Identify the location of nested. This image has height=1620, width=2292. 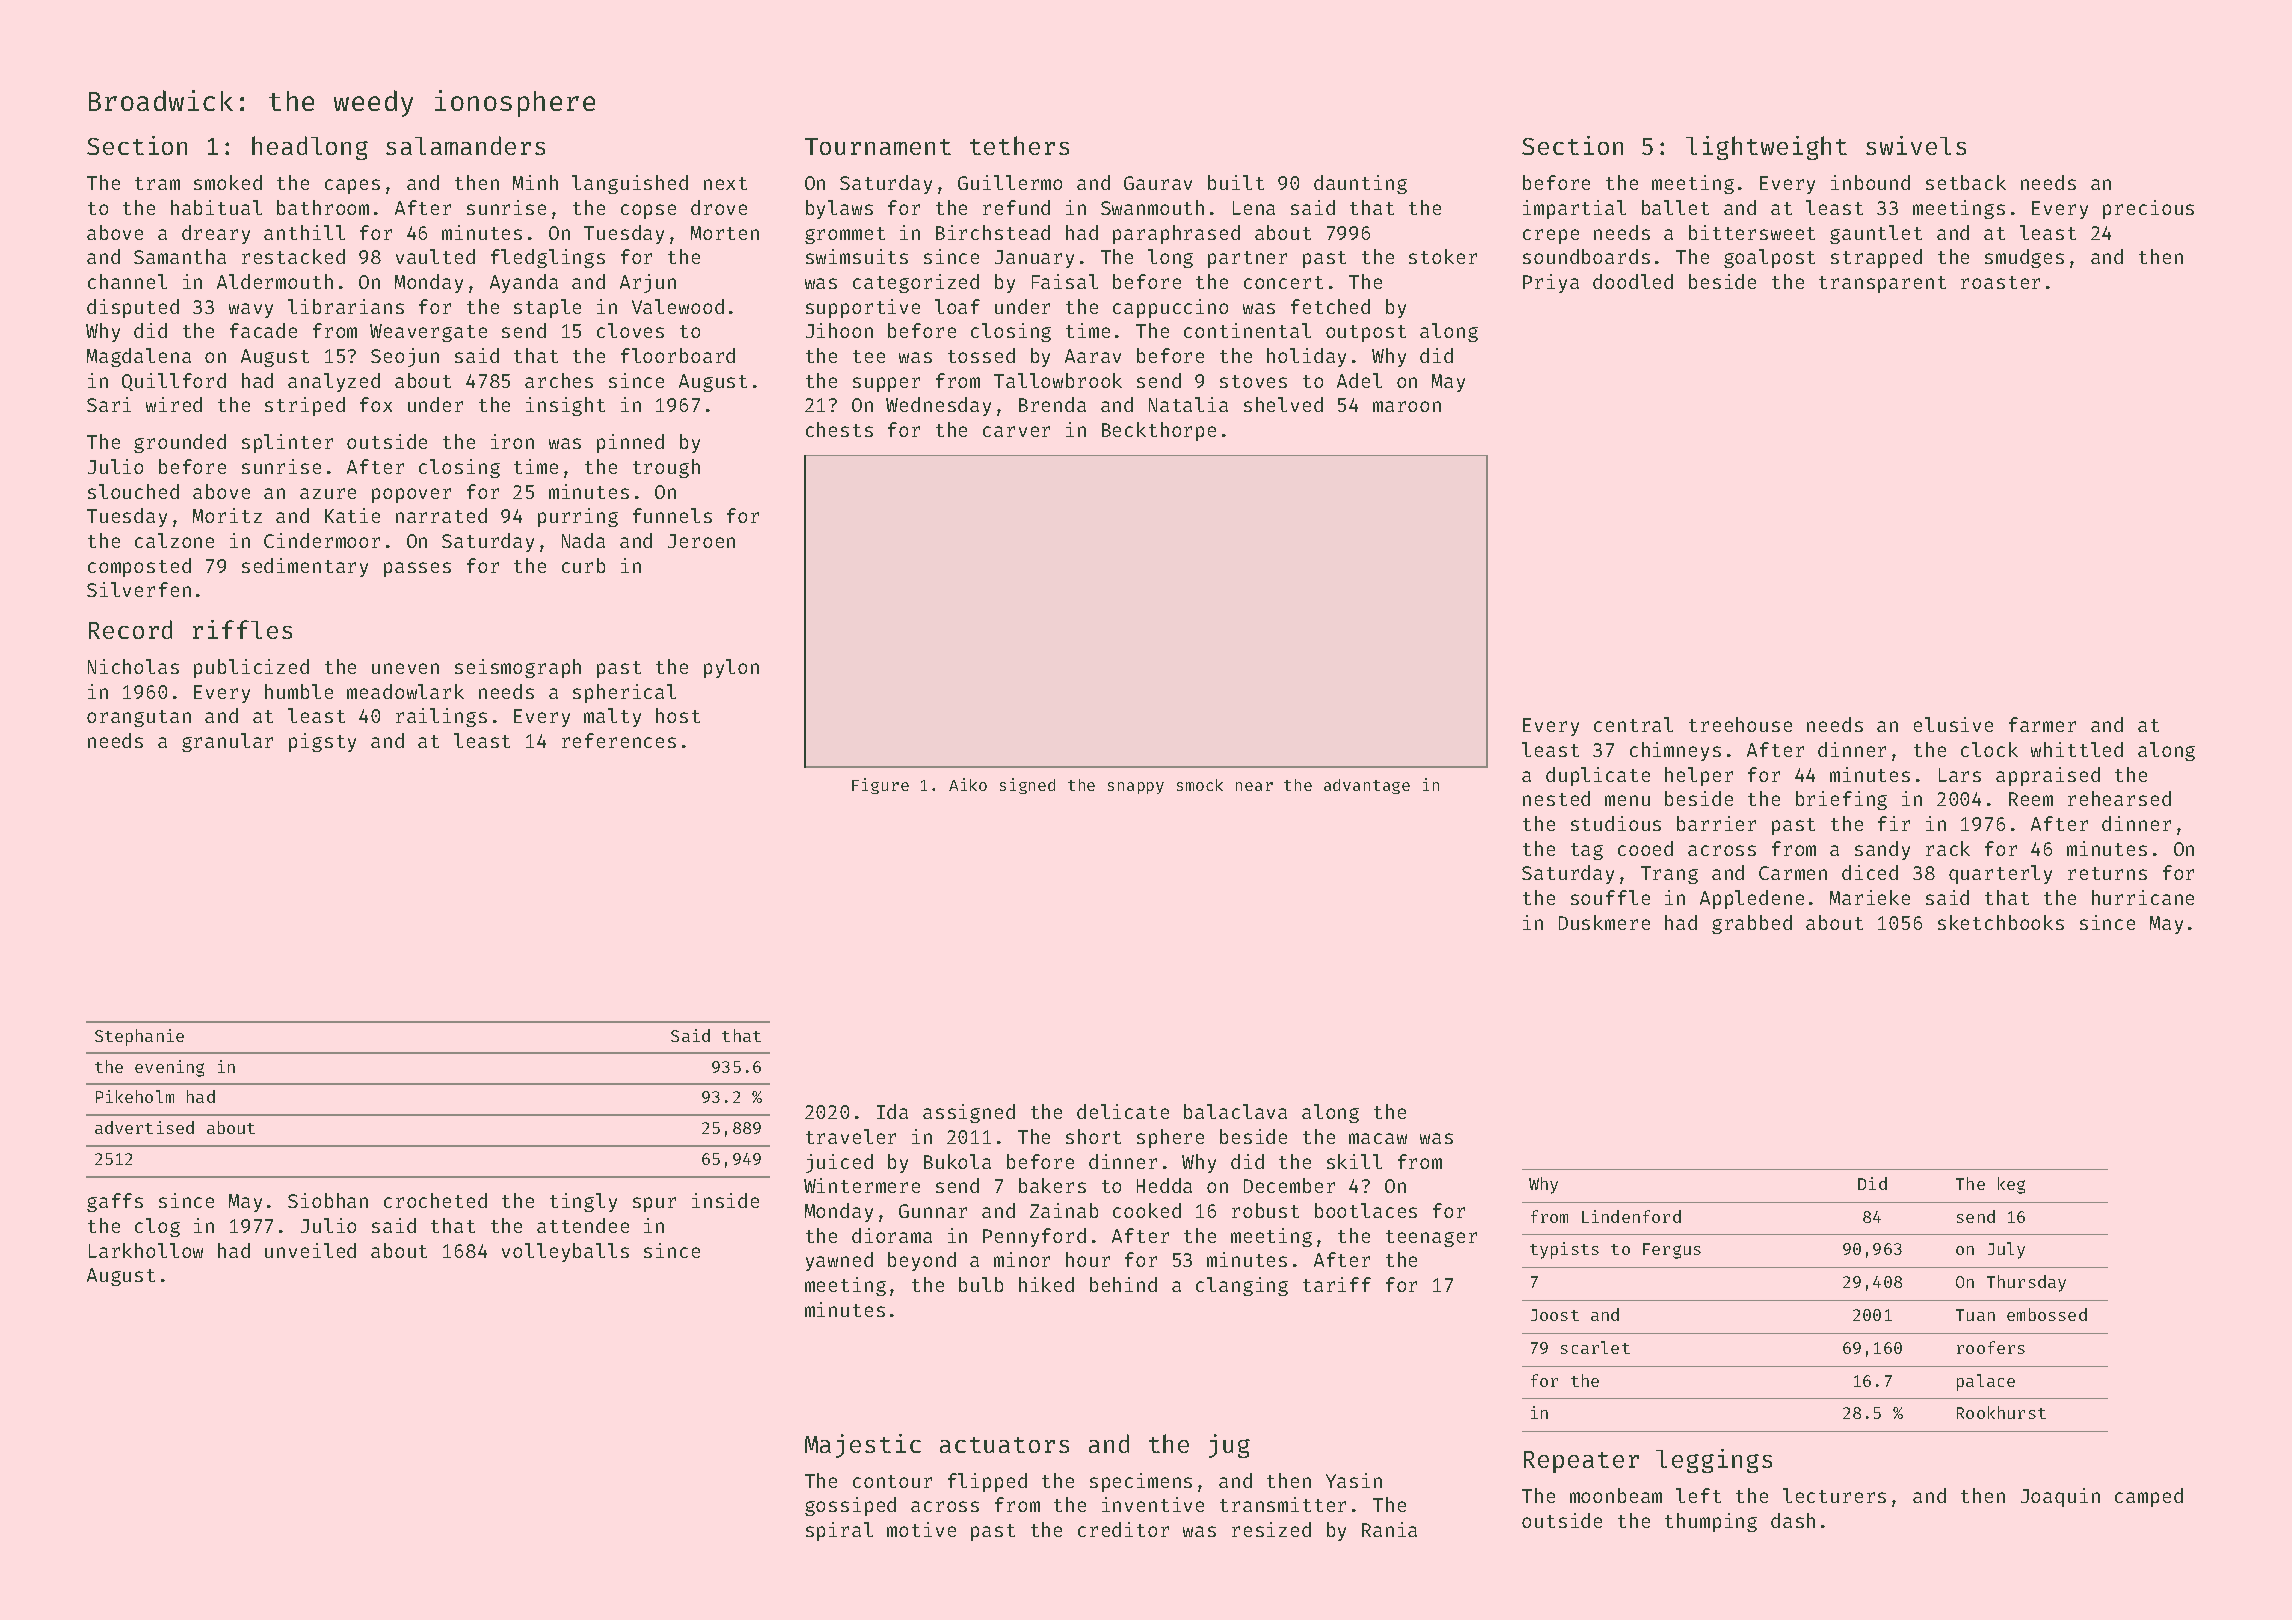
(1556, 798).
